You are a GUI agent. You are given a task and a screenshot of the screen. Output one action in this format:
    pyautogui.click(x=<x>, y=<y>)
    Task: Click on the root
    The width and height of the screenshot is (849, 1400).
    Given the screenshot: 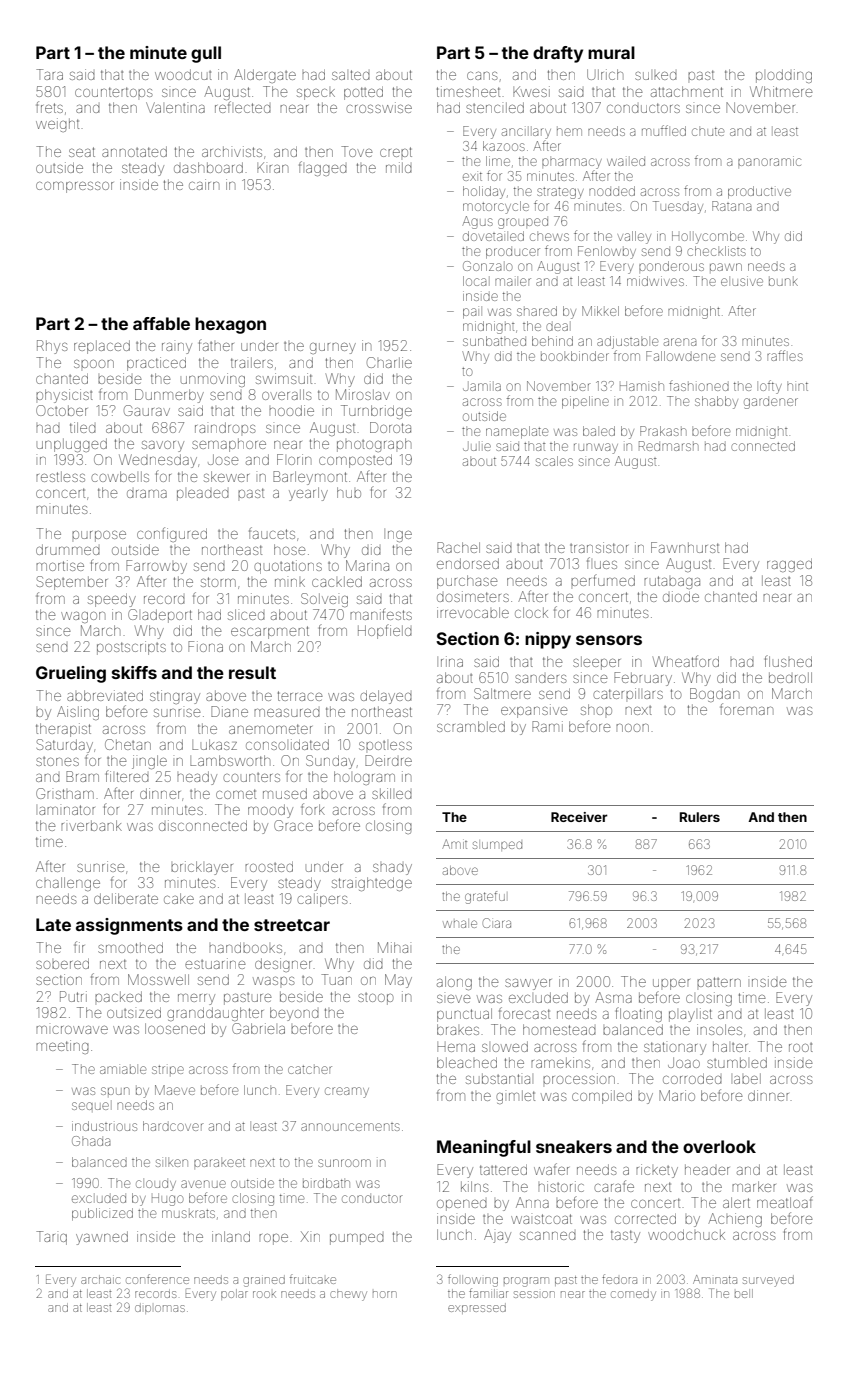 What is the action you would take?
    pyautogui.click(x=801, y=1047)
